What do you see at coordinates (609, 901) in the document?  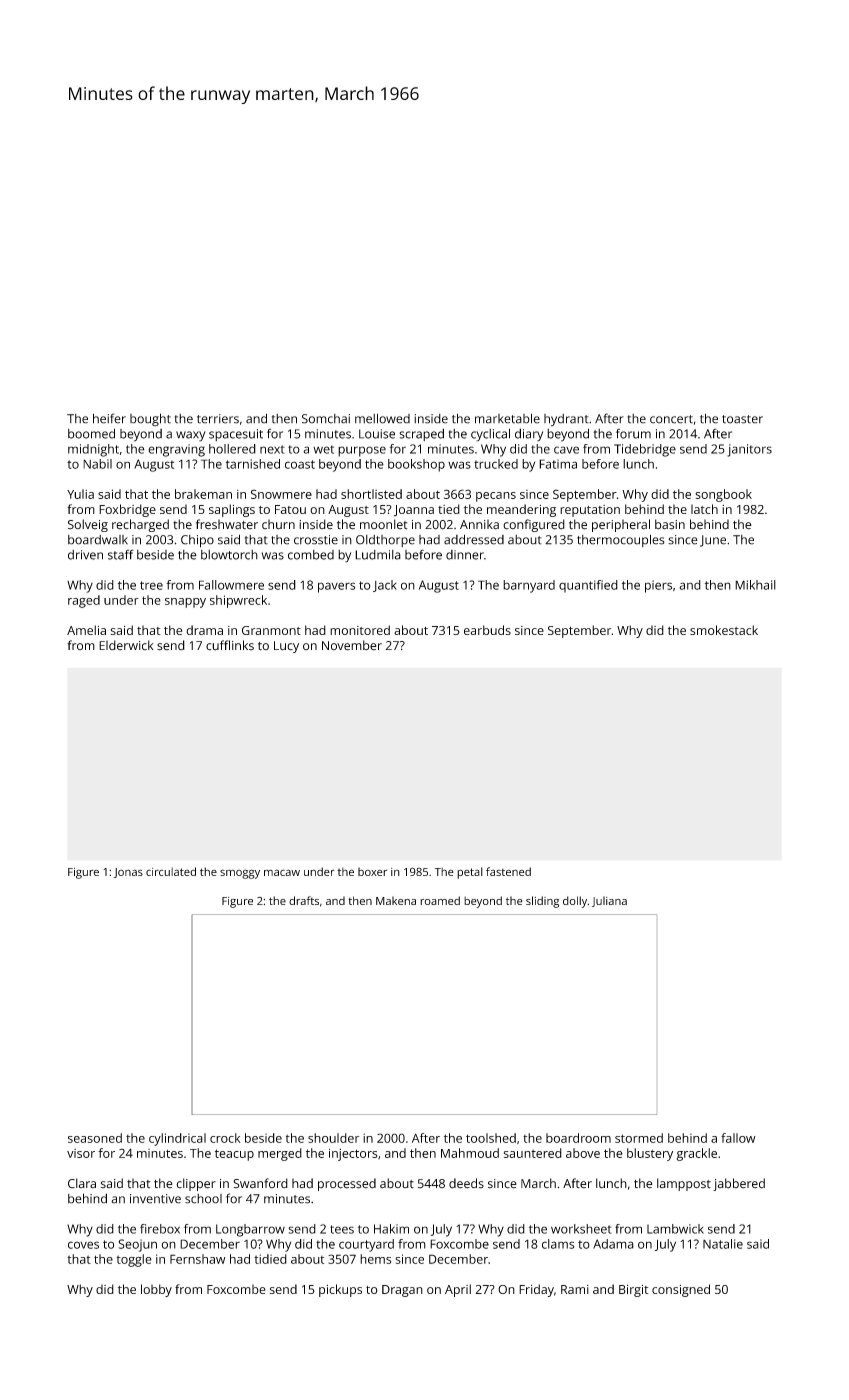 I see `Juliana` at bounding box center [609, 901].
